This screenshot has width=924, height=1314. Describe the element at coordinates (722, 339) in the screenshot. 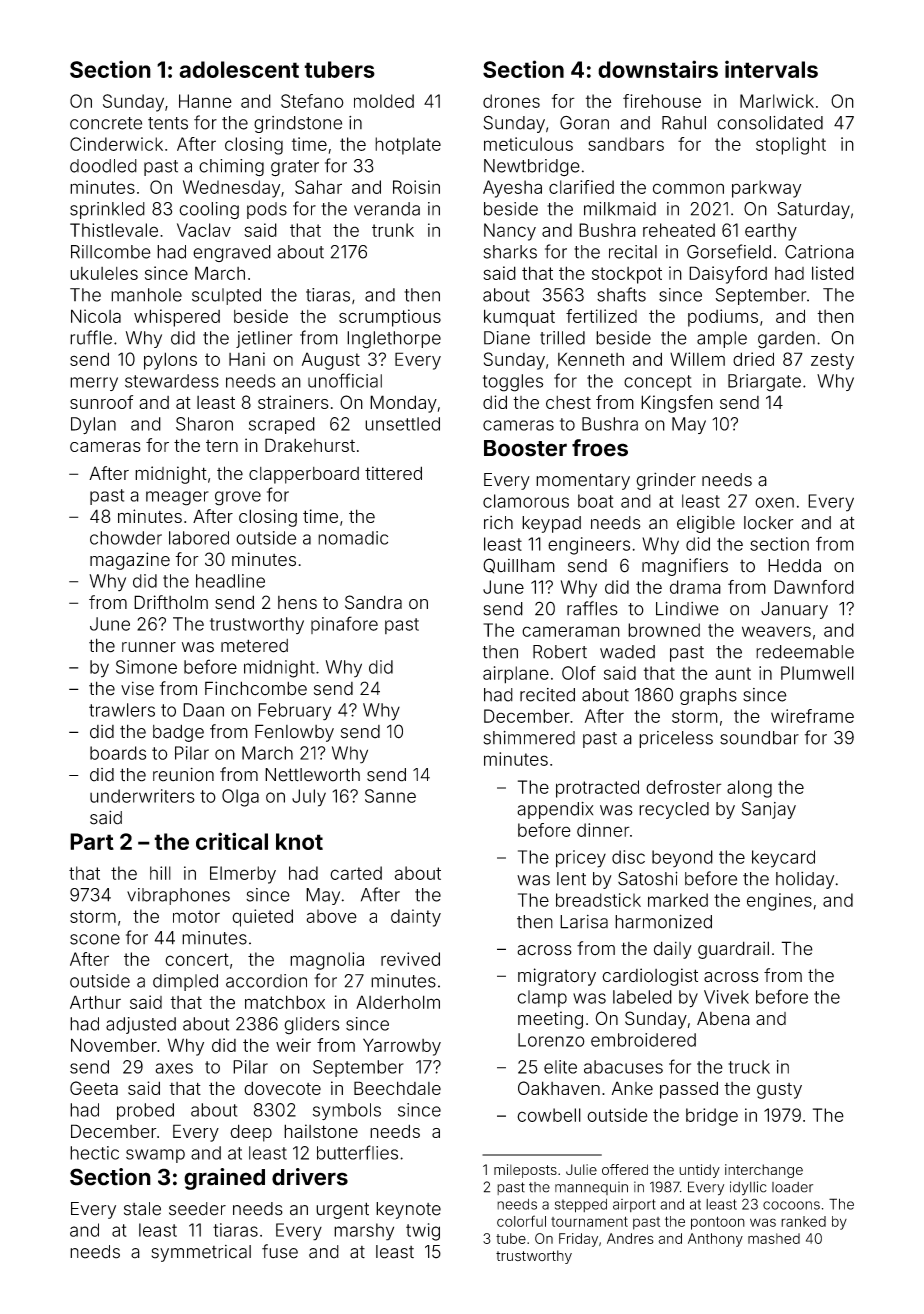

I see `ample` at that location.
